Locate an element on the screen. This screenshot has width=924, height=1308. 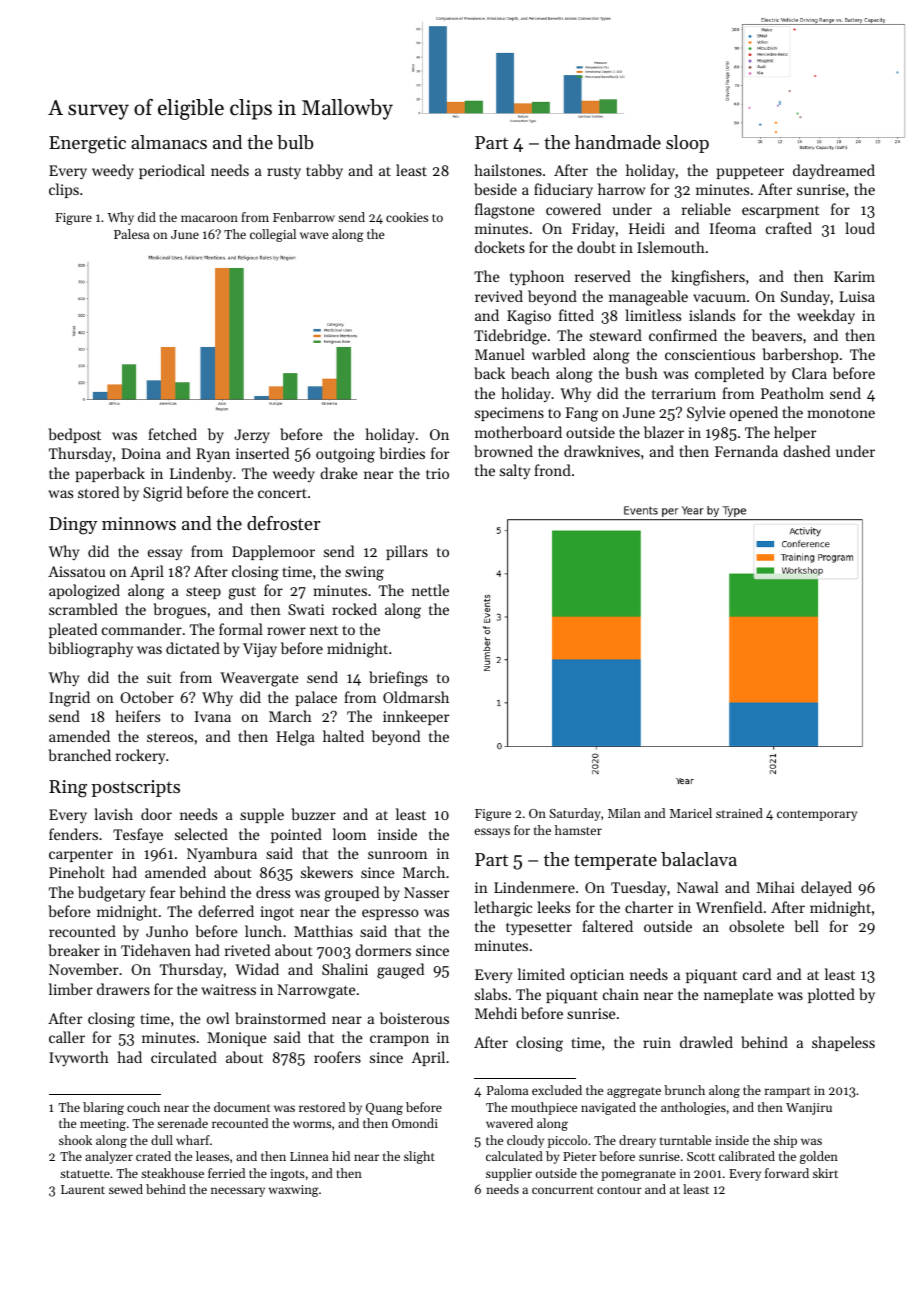
necessary is located at coordinates (238, 1192).
